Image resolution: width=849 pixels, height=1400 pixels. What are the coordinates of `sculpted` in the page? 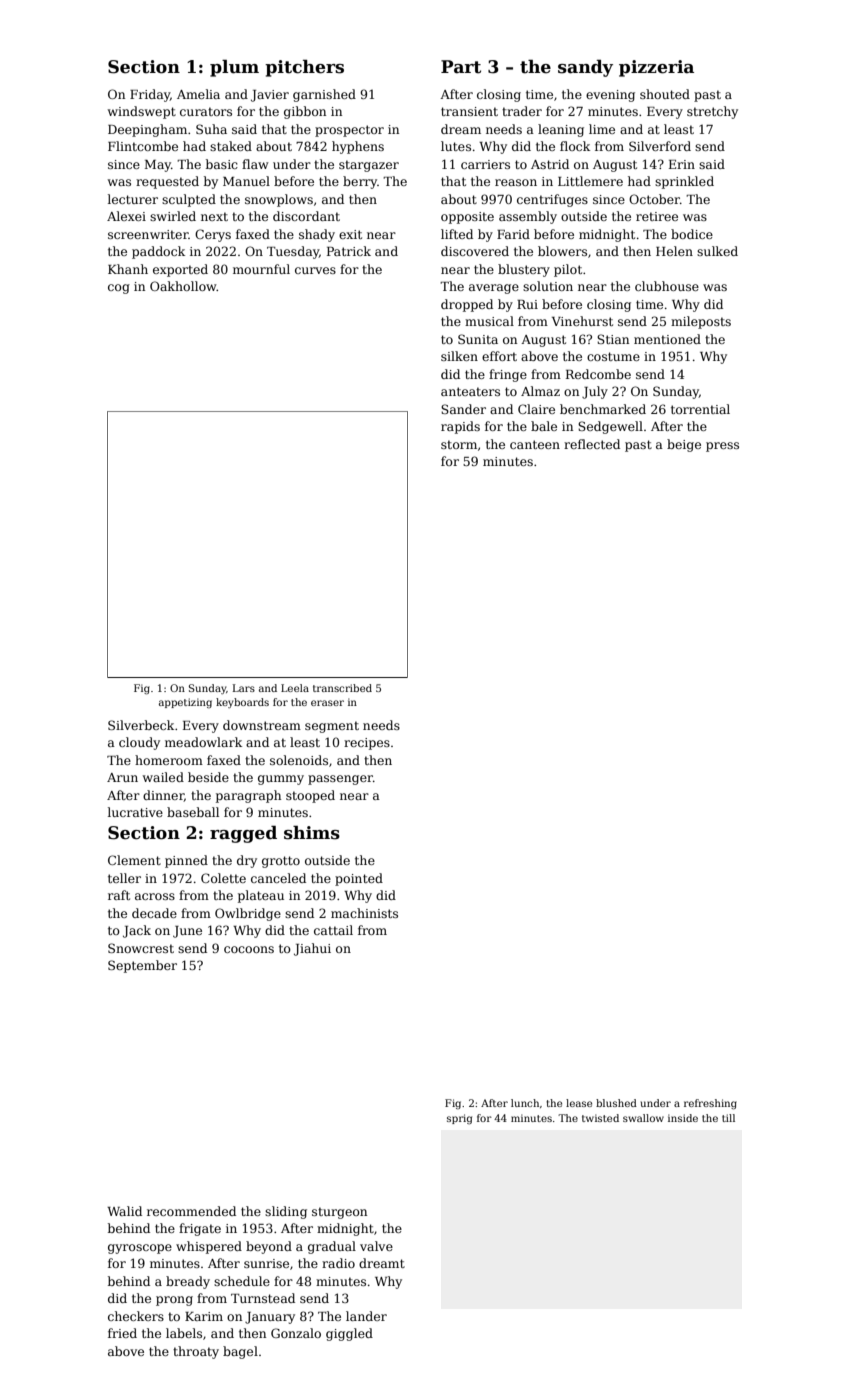 It's located at (189, 200).
